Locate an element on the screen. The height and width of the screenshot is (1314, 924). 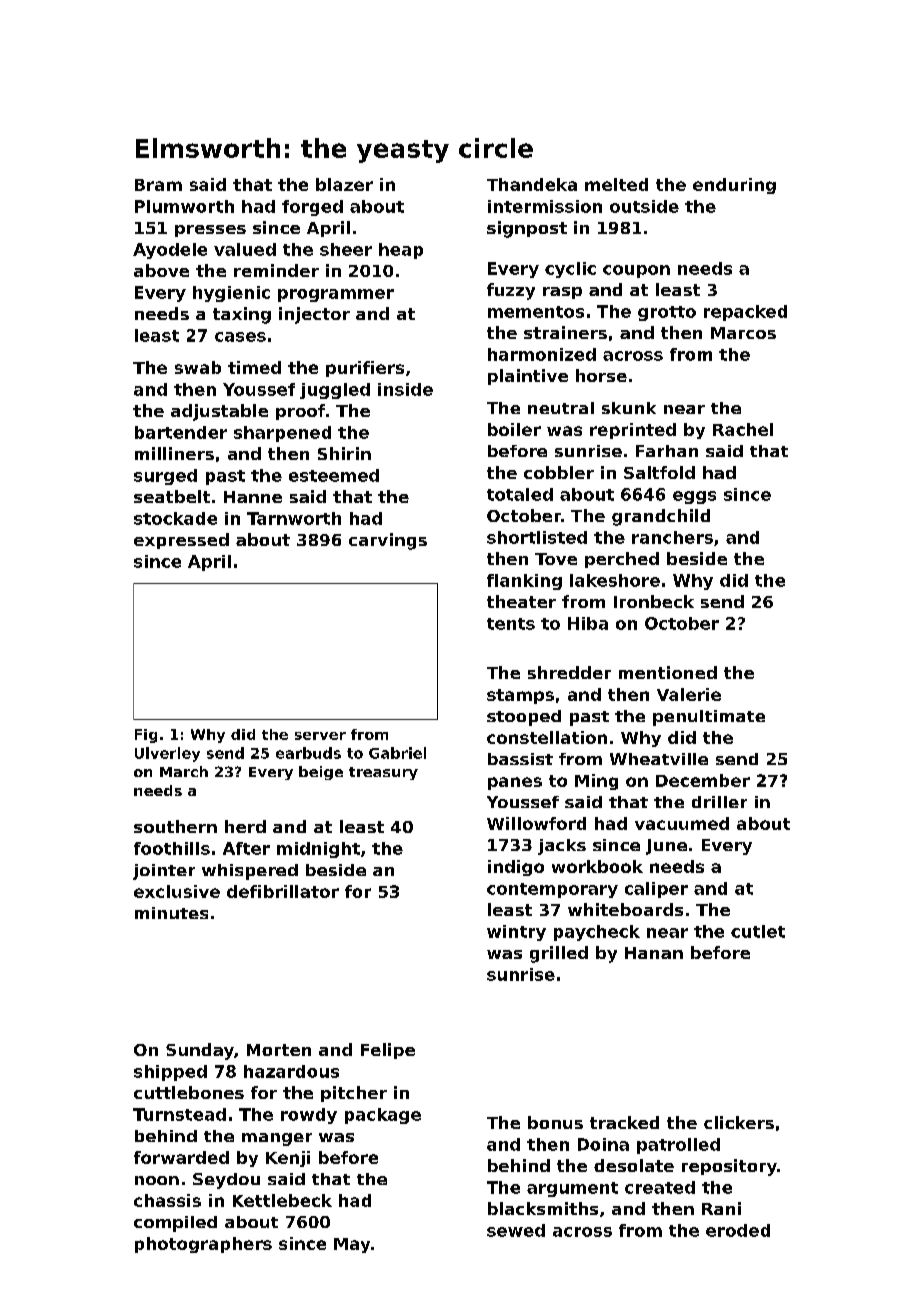
carvings is located at coordinates (388, 541).
